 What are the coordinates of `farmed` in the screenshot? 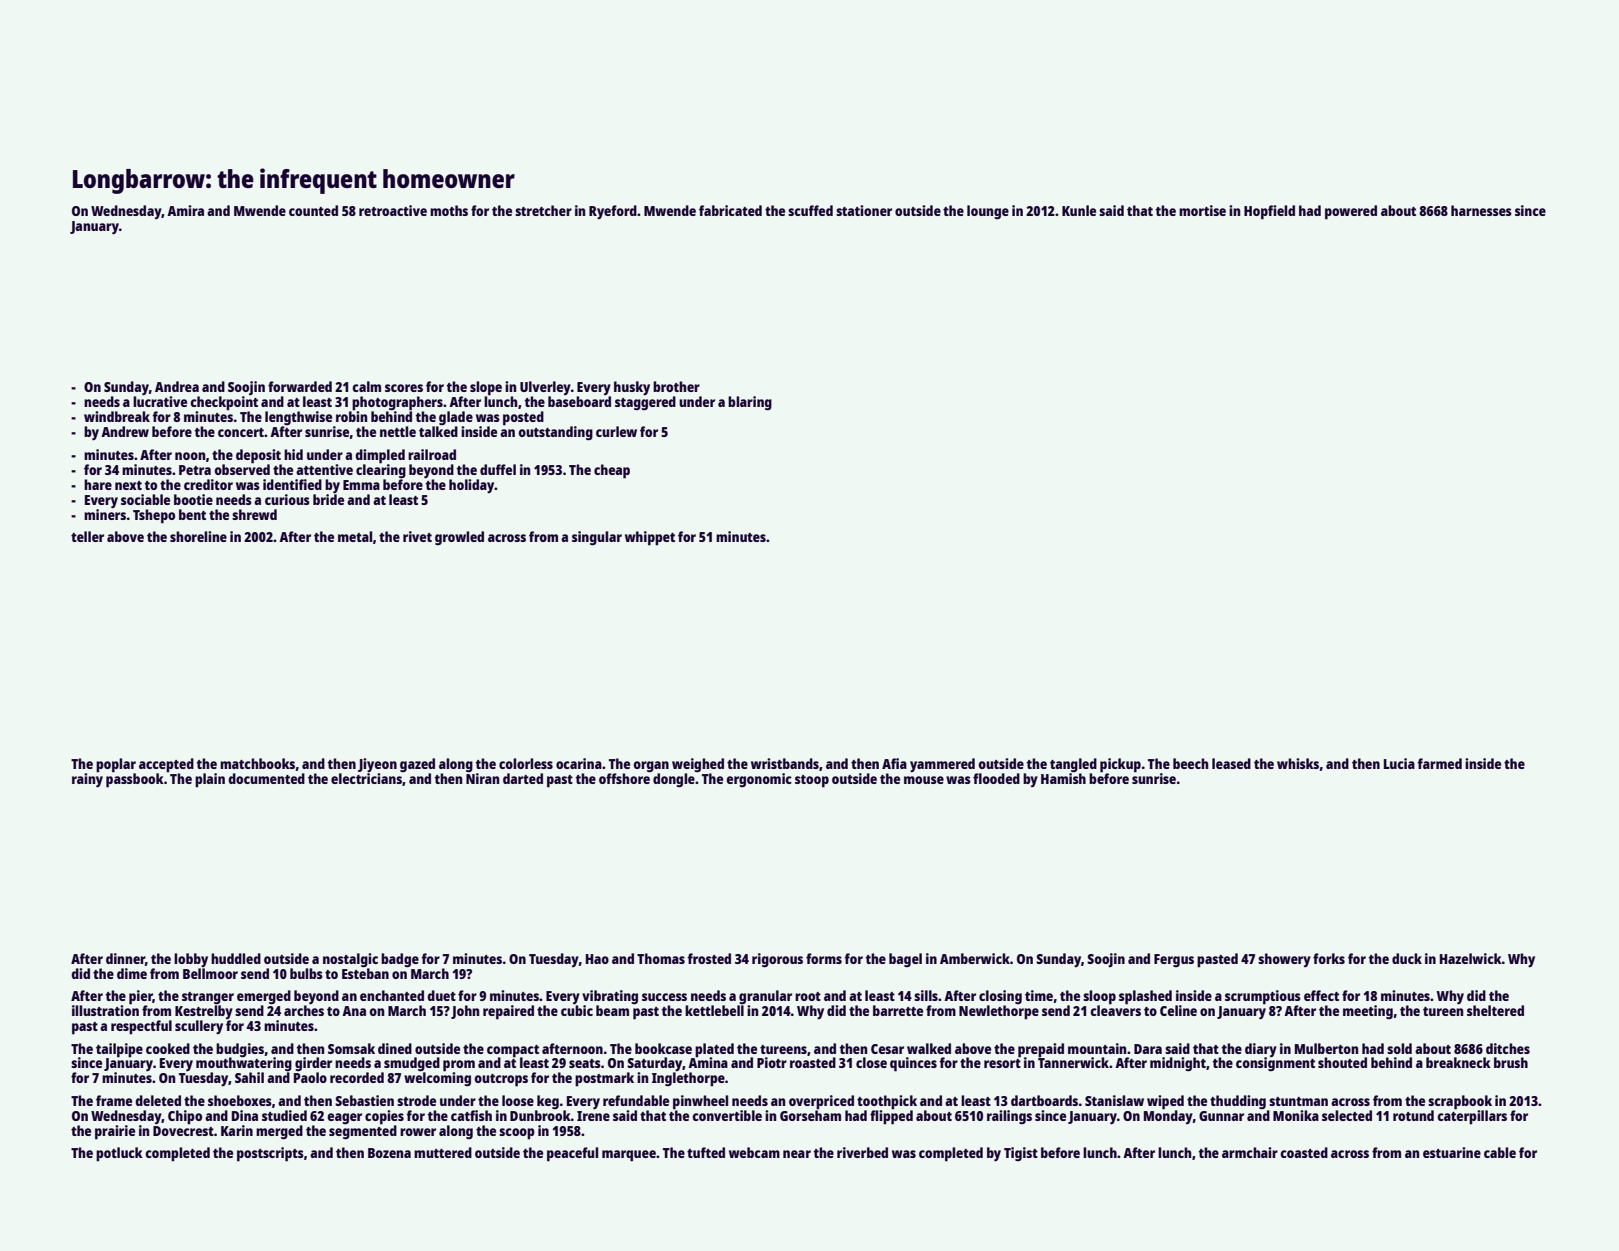 It's located at (1439, 763).
